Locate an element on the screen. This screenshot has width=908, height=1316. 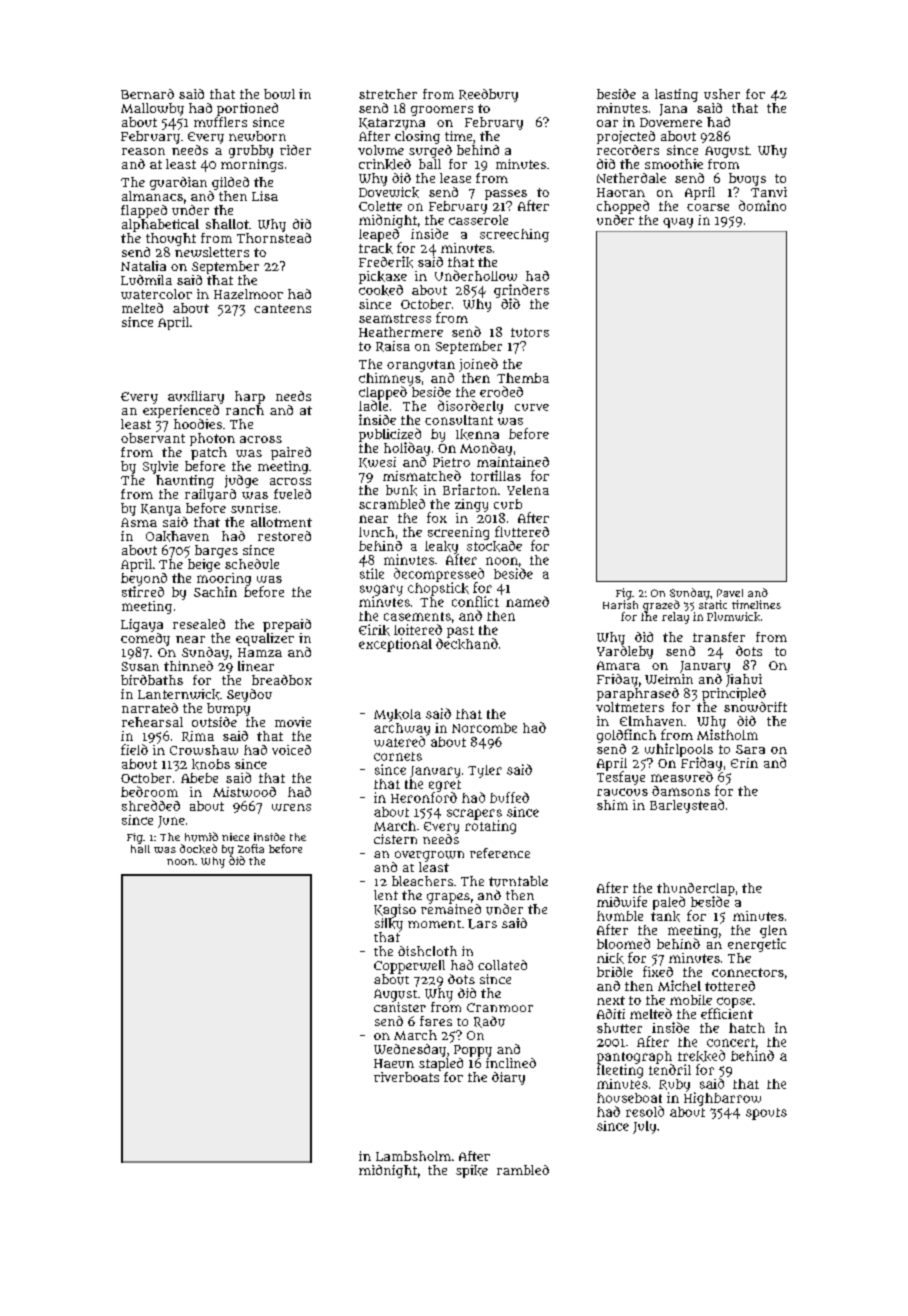
Haeun is located at coordinates (394, 1063).
